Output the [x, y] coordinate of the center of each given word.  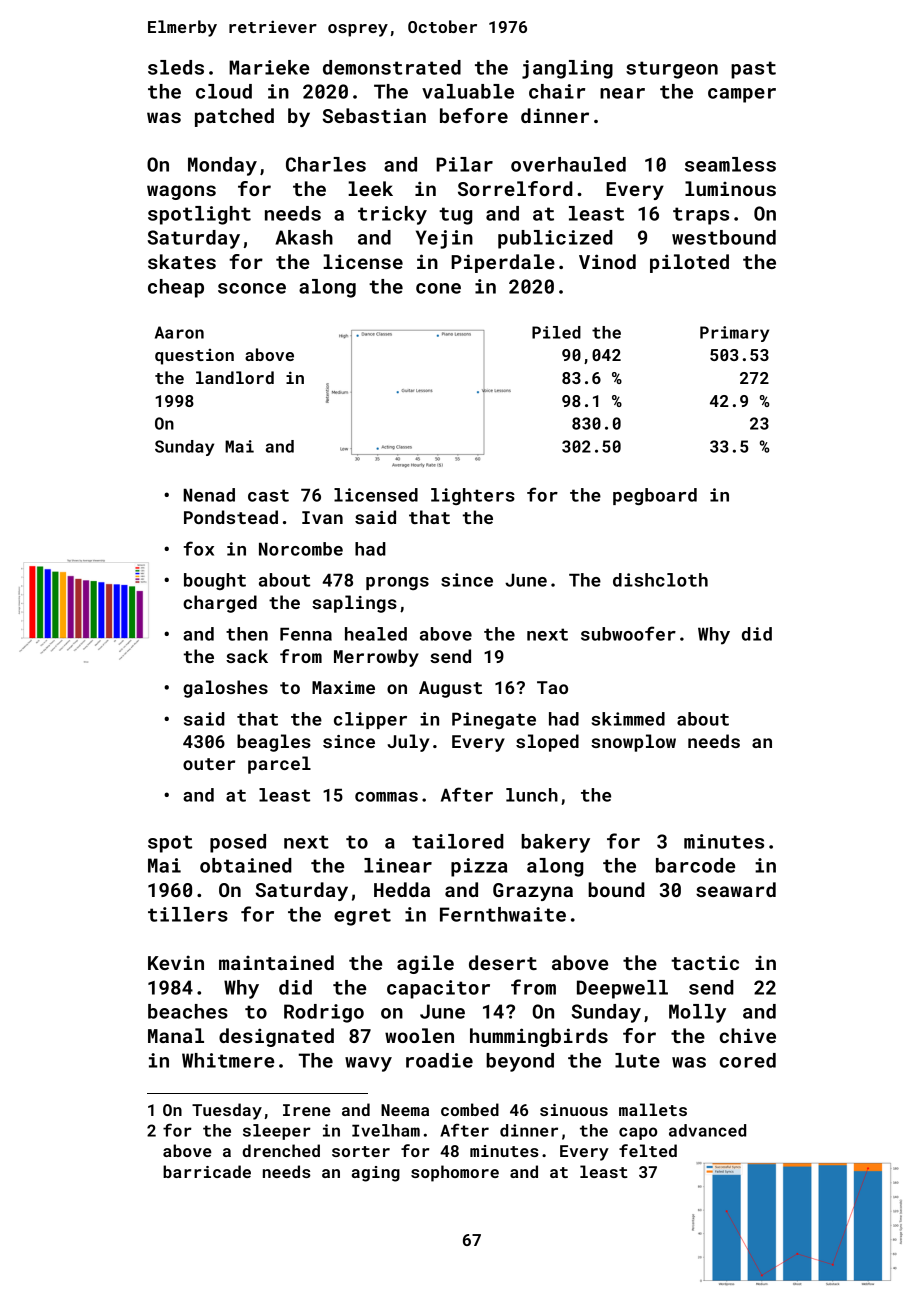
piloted [689, 263]
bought [215, 581]
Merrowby [376, 658]
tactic [705, 962]
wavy [368, 1064]
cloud [224, 91]
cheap [176, 288]
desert [503, 962]
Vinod [607, 261]
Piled [556, 332]
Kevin [176, 962]
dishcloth [660, 580]
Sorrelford [515, 188]
